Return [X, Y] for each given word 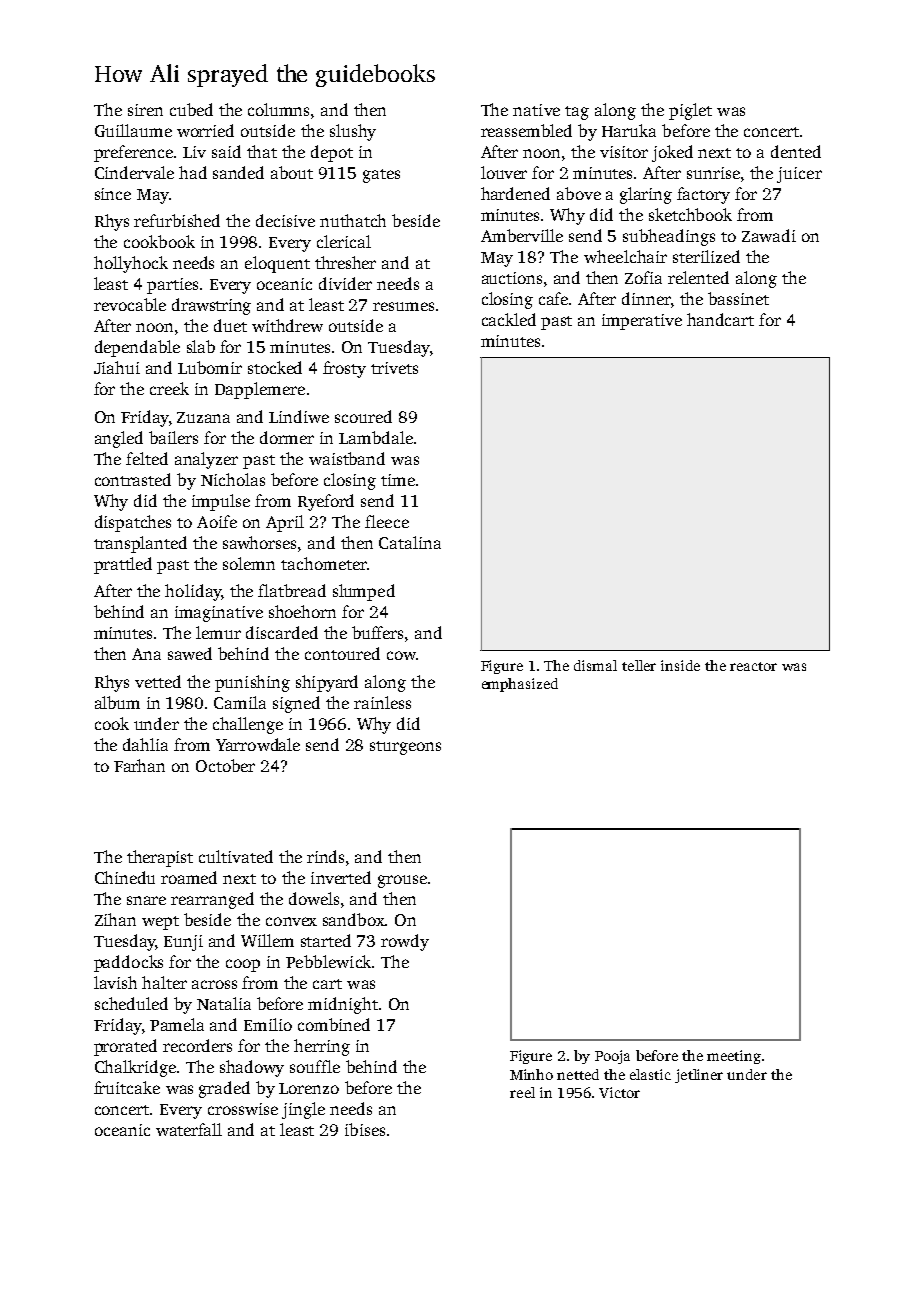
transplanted [140, 544]
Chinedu [125, 877]
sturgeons [405, 748]
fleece [387, 521]
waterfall [189, 1129]
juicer [799, 175]
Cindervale [134, 172]
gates [381, 176]
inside [680, 665]
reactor [753, 666]
